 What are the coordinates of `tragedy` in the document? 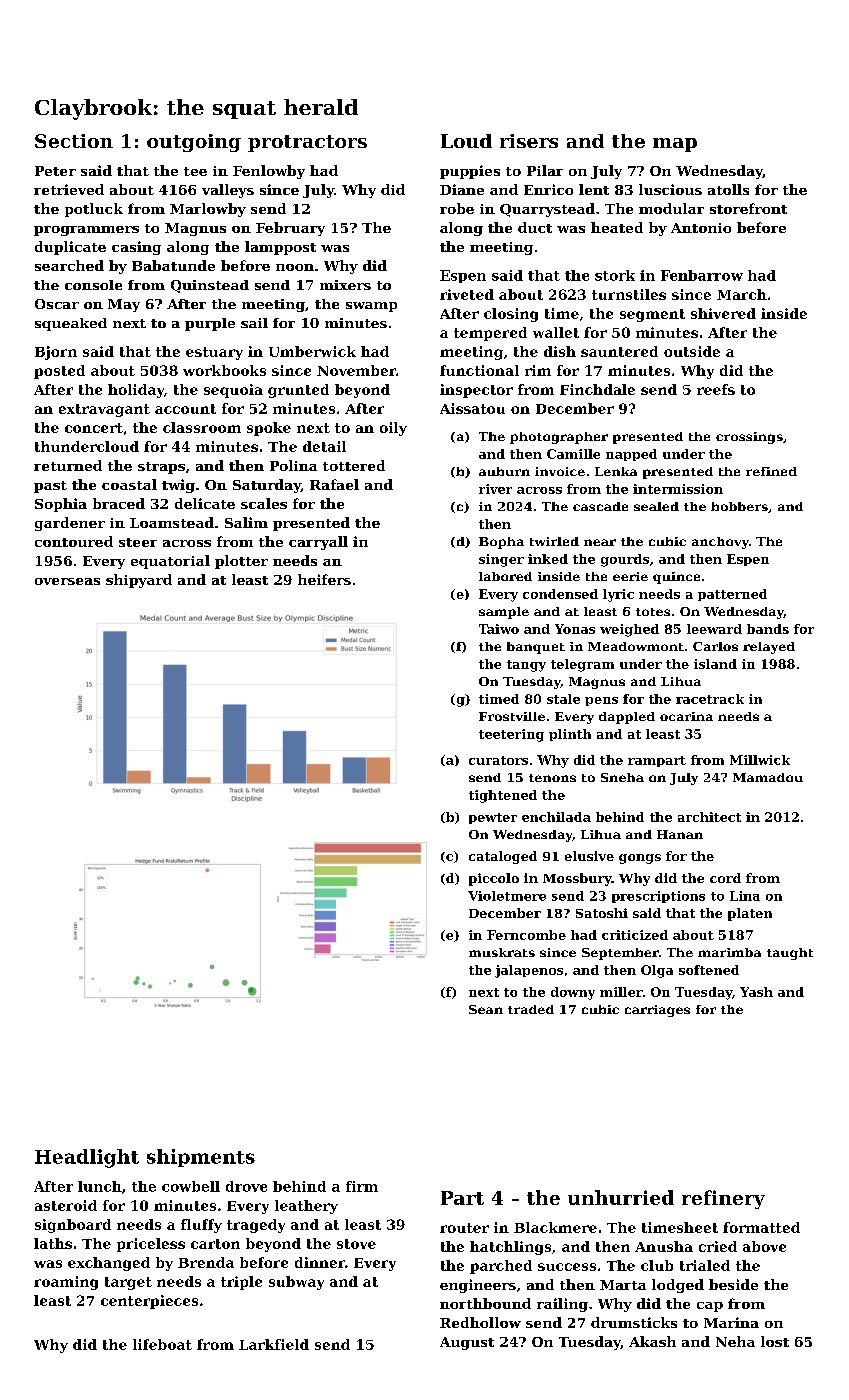 It's located at (256, 1226).
